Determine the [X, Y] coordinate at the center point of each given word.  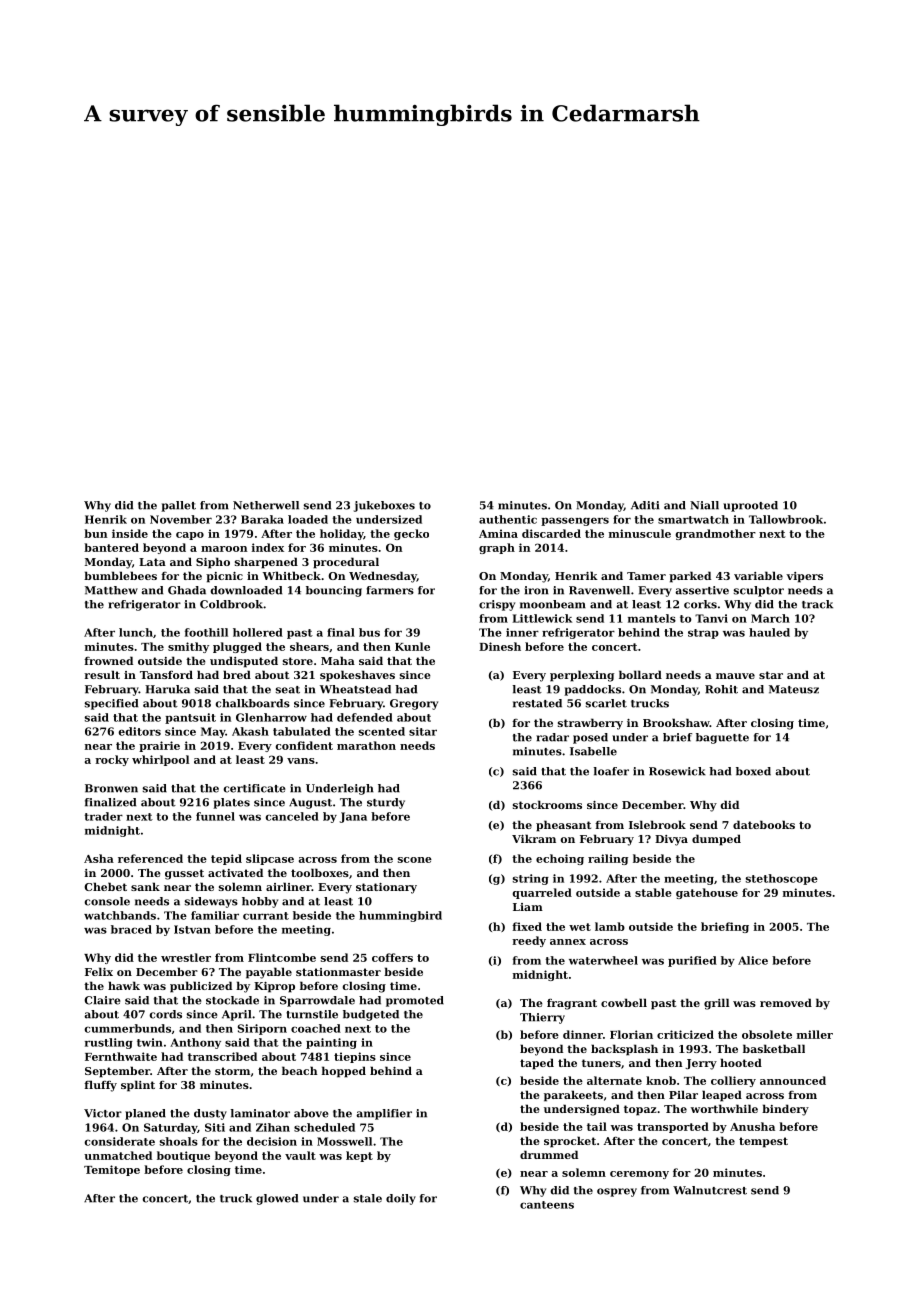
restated [537, 703]
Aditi [645, 505]
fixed [527, 926]
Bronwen [111, 788]
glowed [277, 1199]
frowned [108, 660]
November [181, 519]
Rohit [721, 689]
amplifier [384, 1114]
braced [131, 929]
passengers [575, 521]
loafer [611, 771]
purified [692, 961]
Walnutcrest [710, 1190]
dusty [210, 1114]
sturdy [386, 803]
